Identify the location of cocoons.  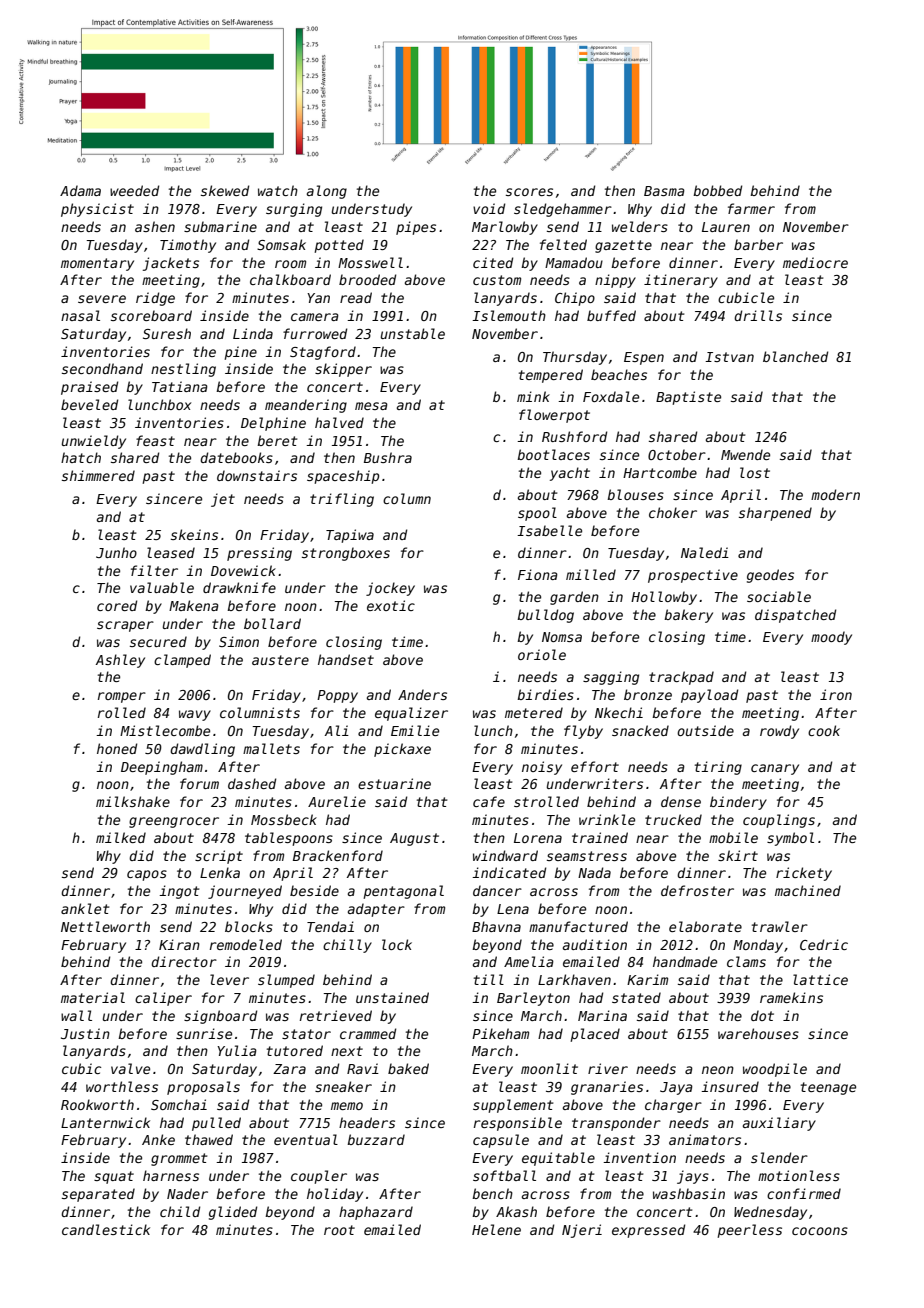
(820, 1231).
